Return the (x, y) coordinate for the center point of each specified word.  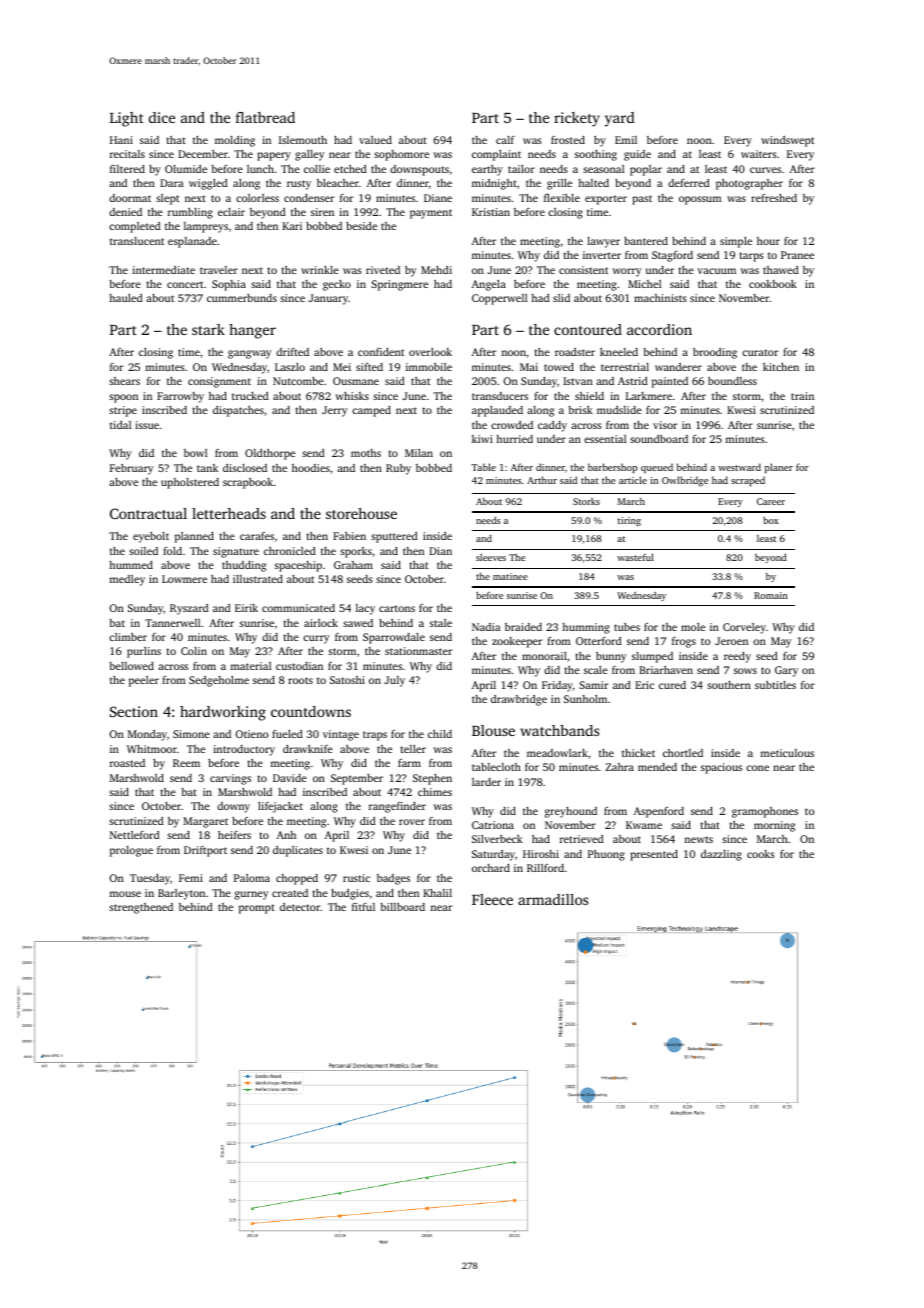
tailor (521, 169)
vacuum (716, 271)
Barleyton (181, 894)
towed (559, 367)
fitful (363, 907)
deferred (689, 183)
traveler (219, 270)
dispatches (238, 411)
